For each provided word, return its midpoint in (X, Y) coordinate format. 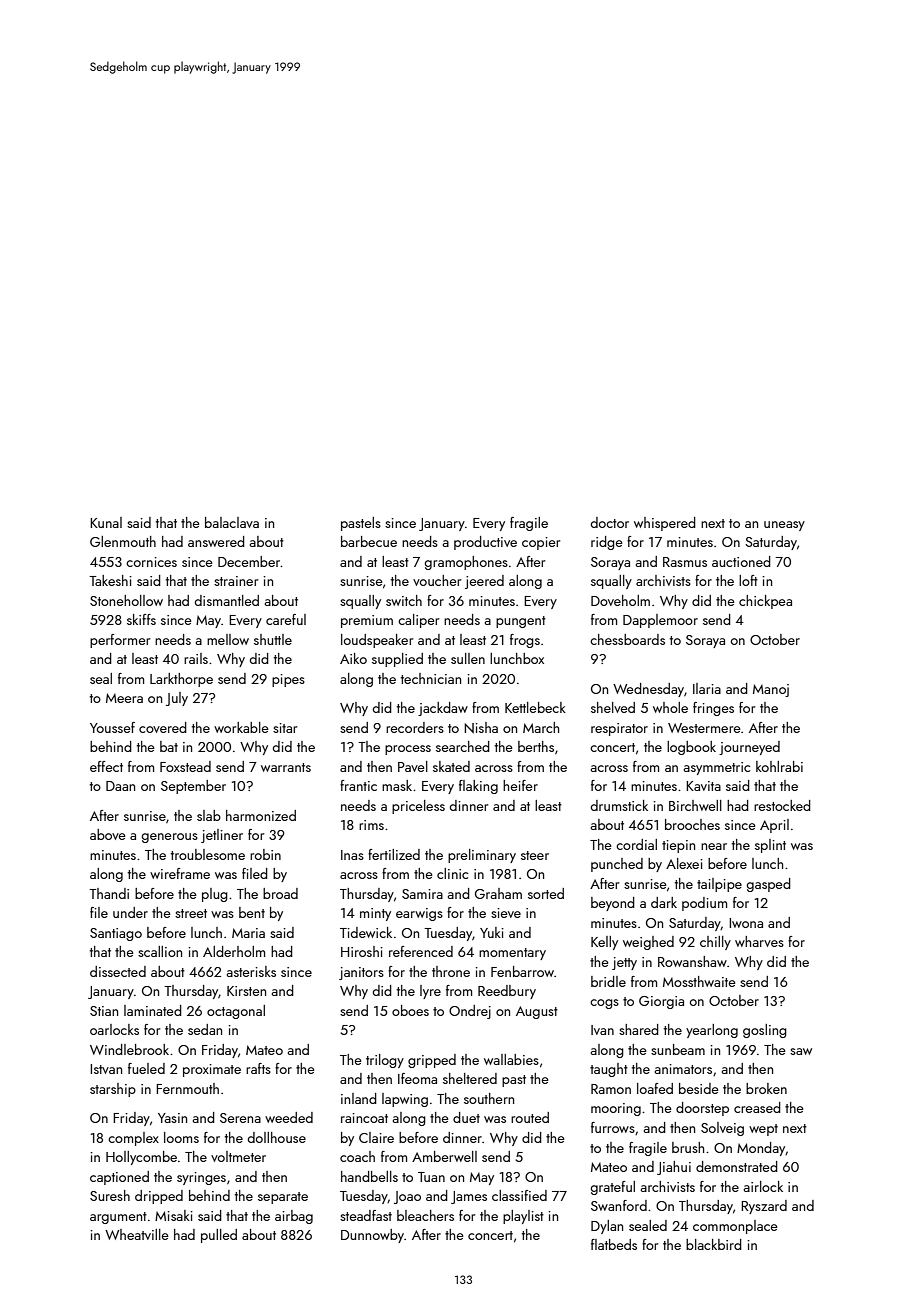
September (193, 787)
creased (757, 1107)
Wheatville (137, 1234)
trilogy (385, 1061)
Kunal (106, 522)
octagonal (236, 1012)
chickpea (765, 602)
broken (766, 1088)
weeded (289, 1117)
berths (536, 746)
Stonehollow (126, 600)
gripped (432, 1061)
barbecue (369, 541)
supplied (397, 660)
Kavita (703, 786)
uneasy (784, 526)
